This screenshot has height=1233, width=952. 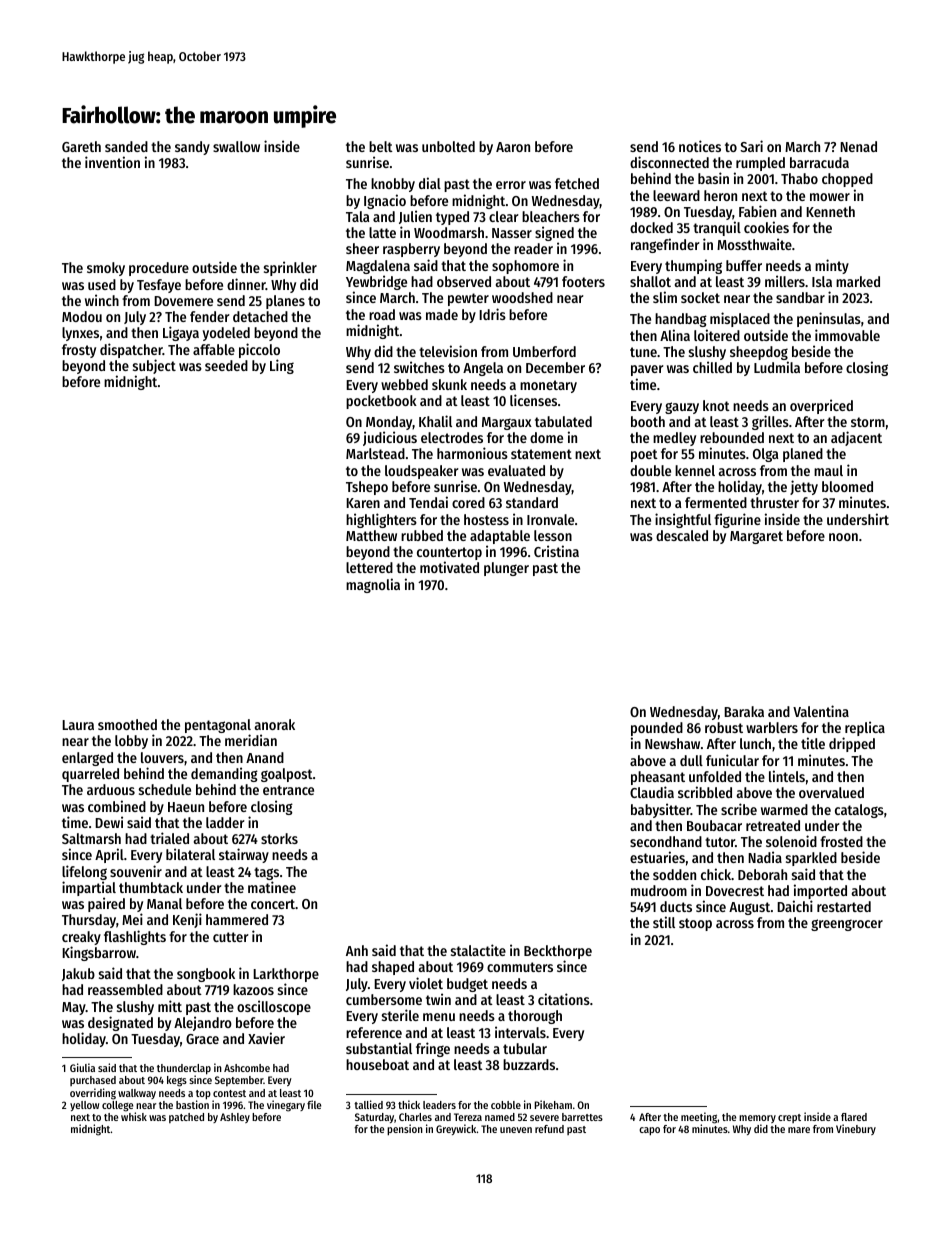 What do you see at coordinates (275, 724) in the screenshot?
I see `anorak` at bounding box center [275, 724].
